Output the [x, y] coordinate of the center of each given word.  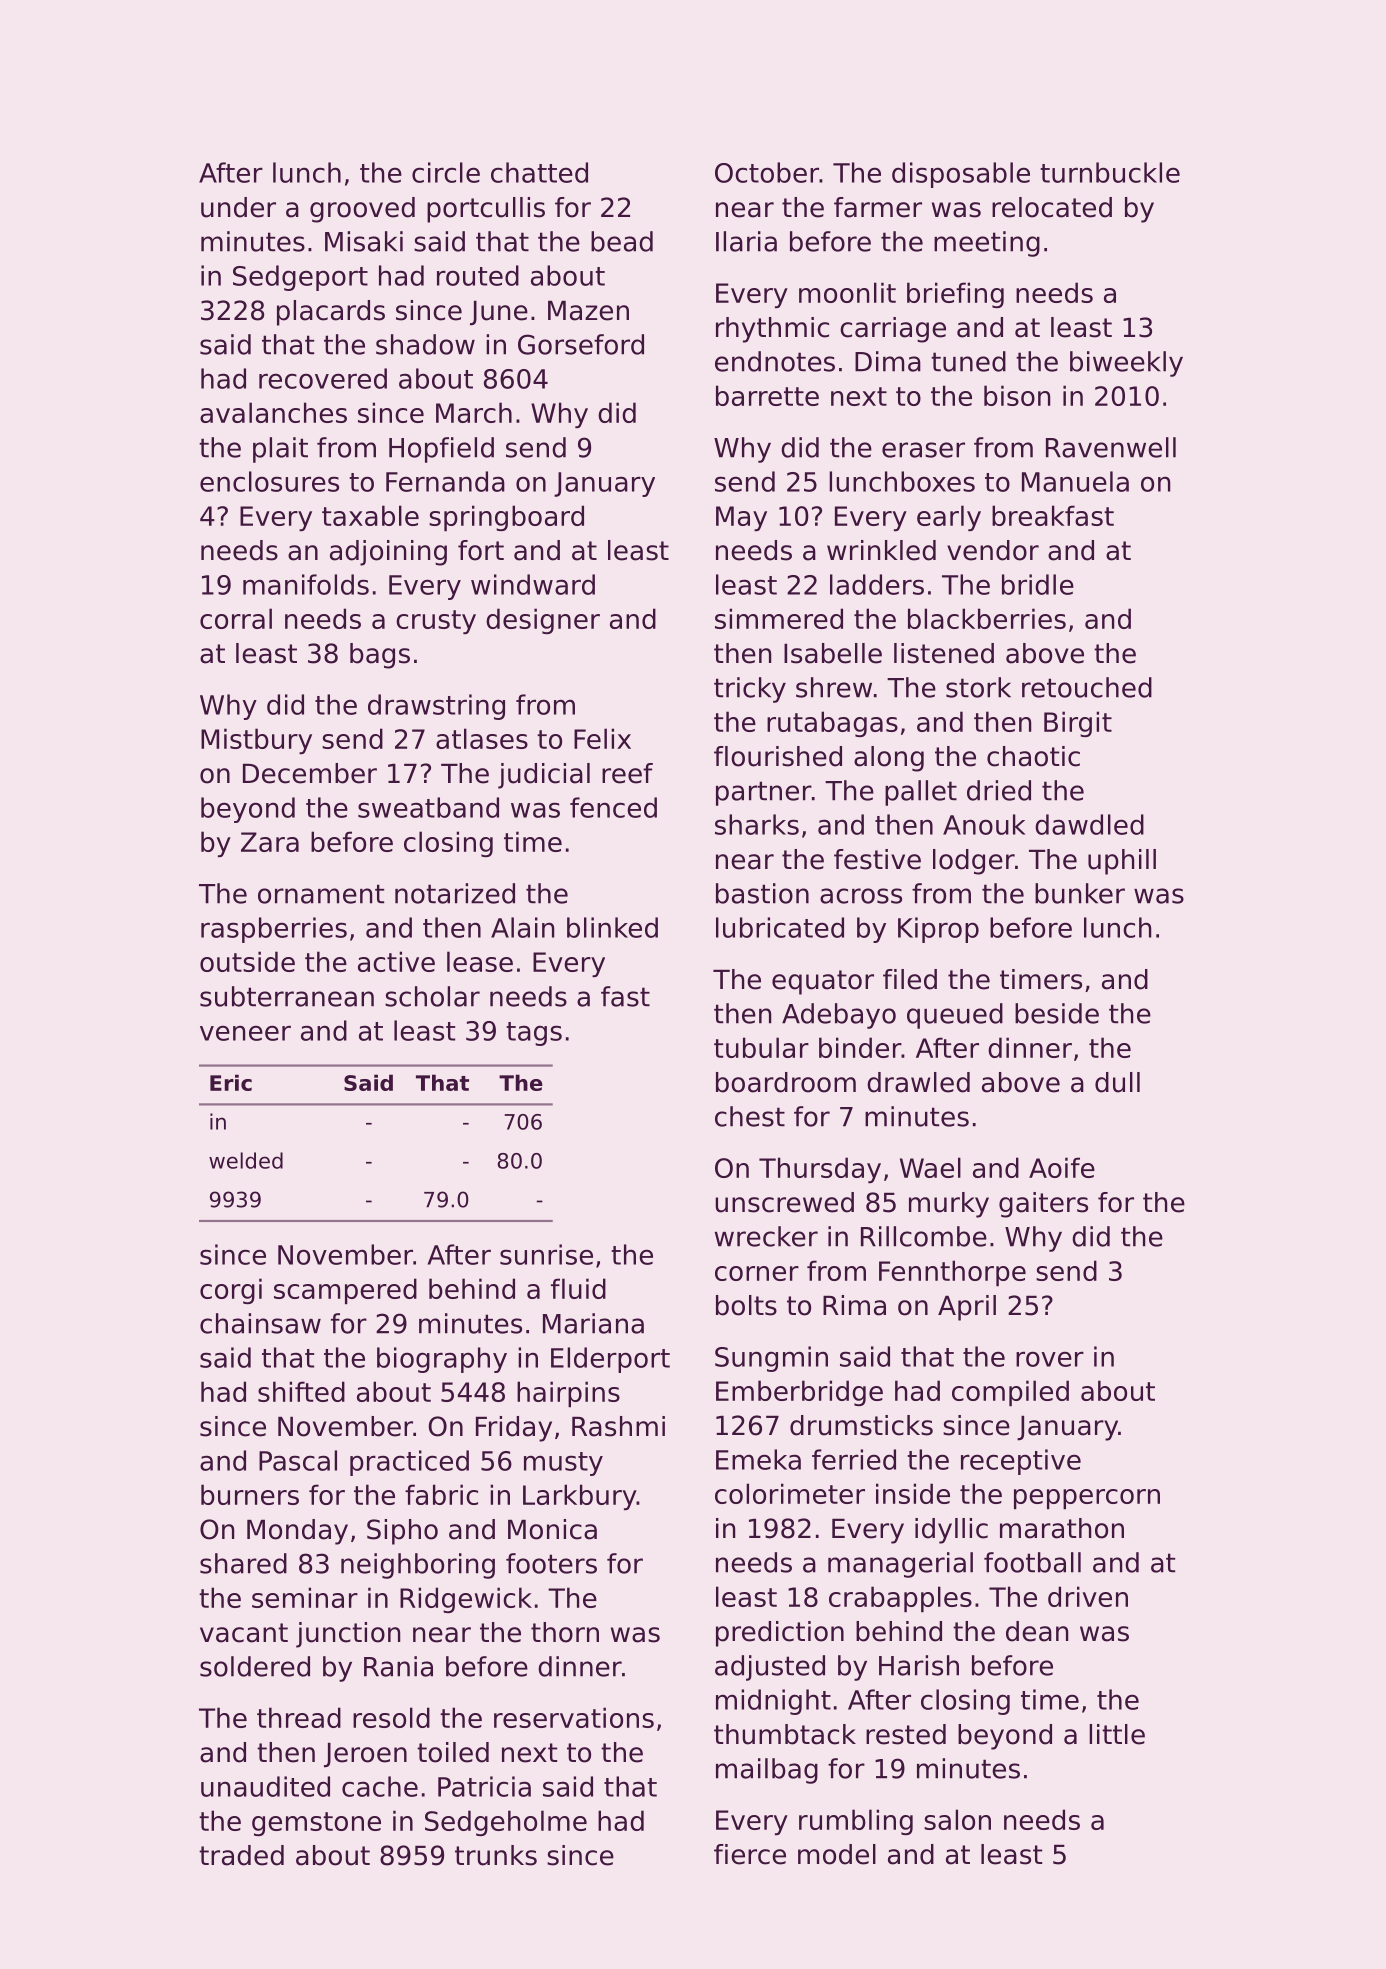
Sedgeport [300, 278]
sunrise [546, 1254]
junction [348, 1635]
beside [1057, 1013]
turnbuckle [1110, 172]
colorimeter [790, 1493]
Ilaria [746, 241]
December [310, 773]
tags [534, 1034]
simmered [779, 618]
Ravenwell [1111, 447]
